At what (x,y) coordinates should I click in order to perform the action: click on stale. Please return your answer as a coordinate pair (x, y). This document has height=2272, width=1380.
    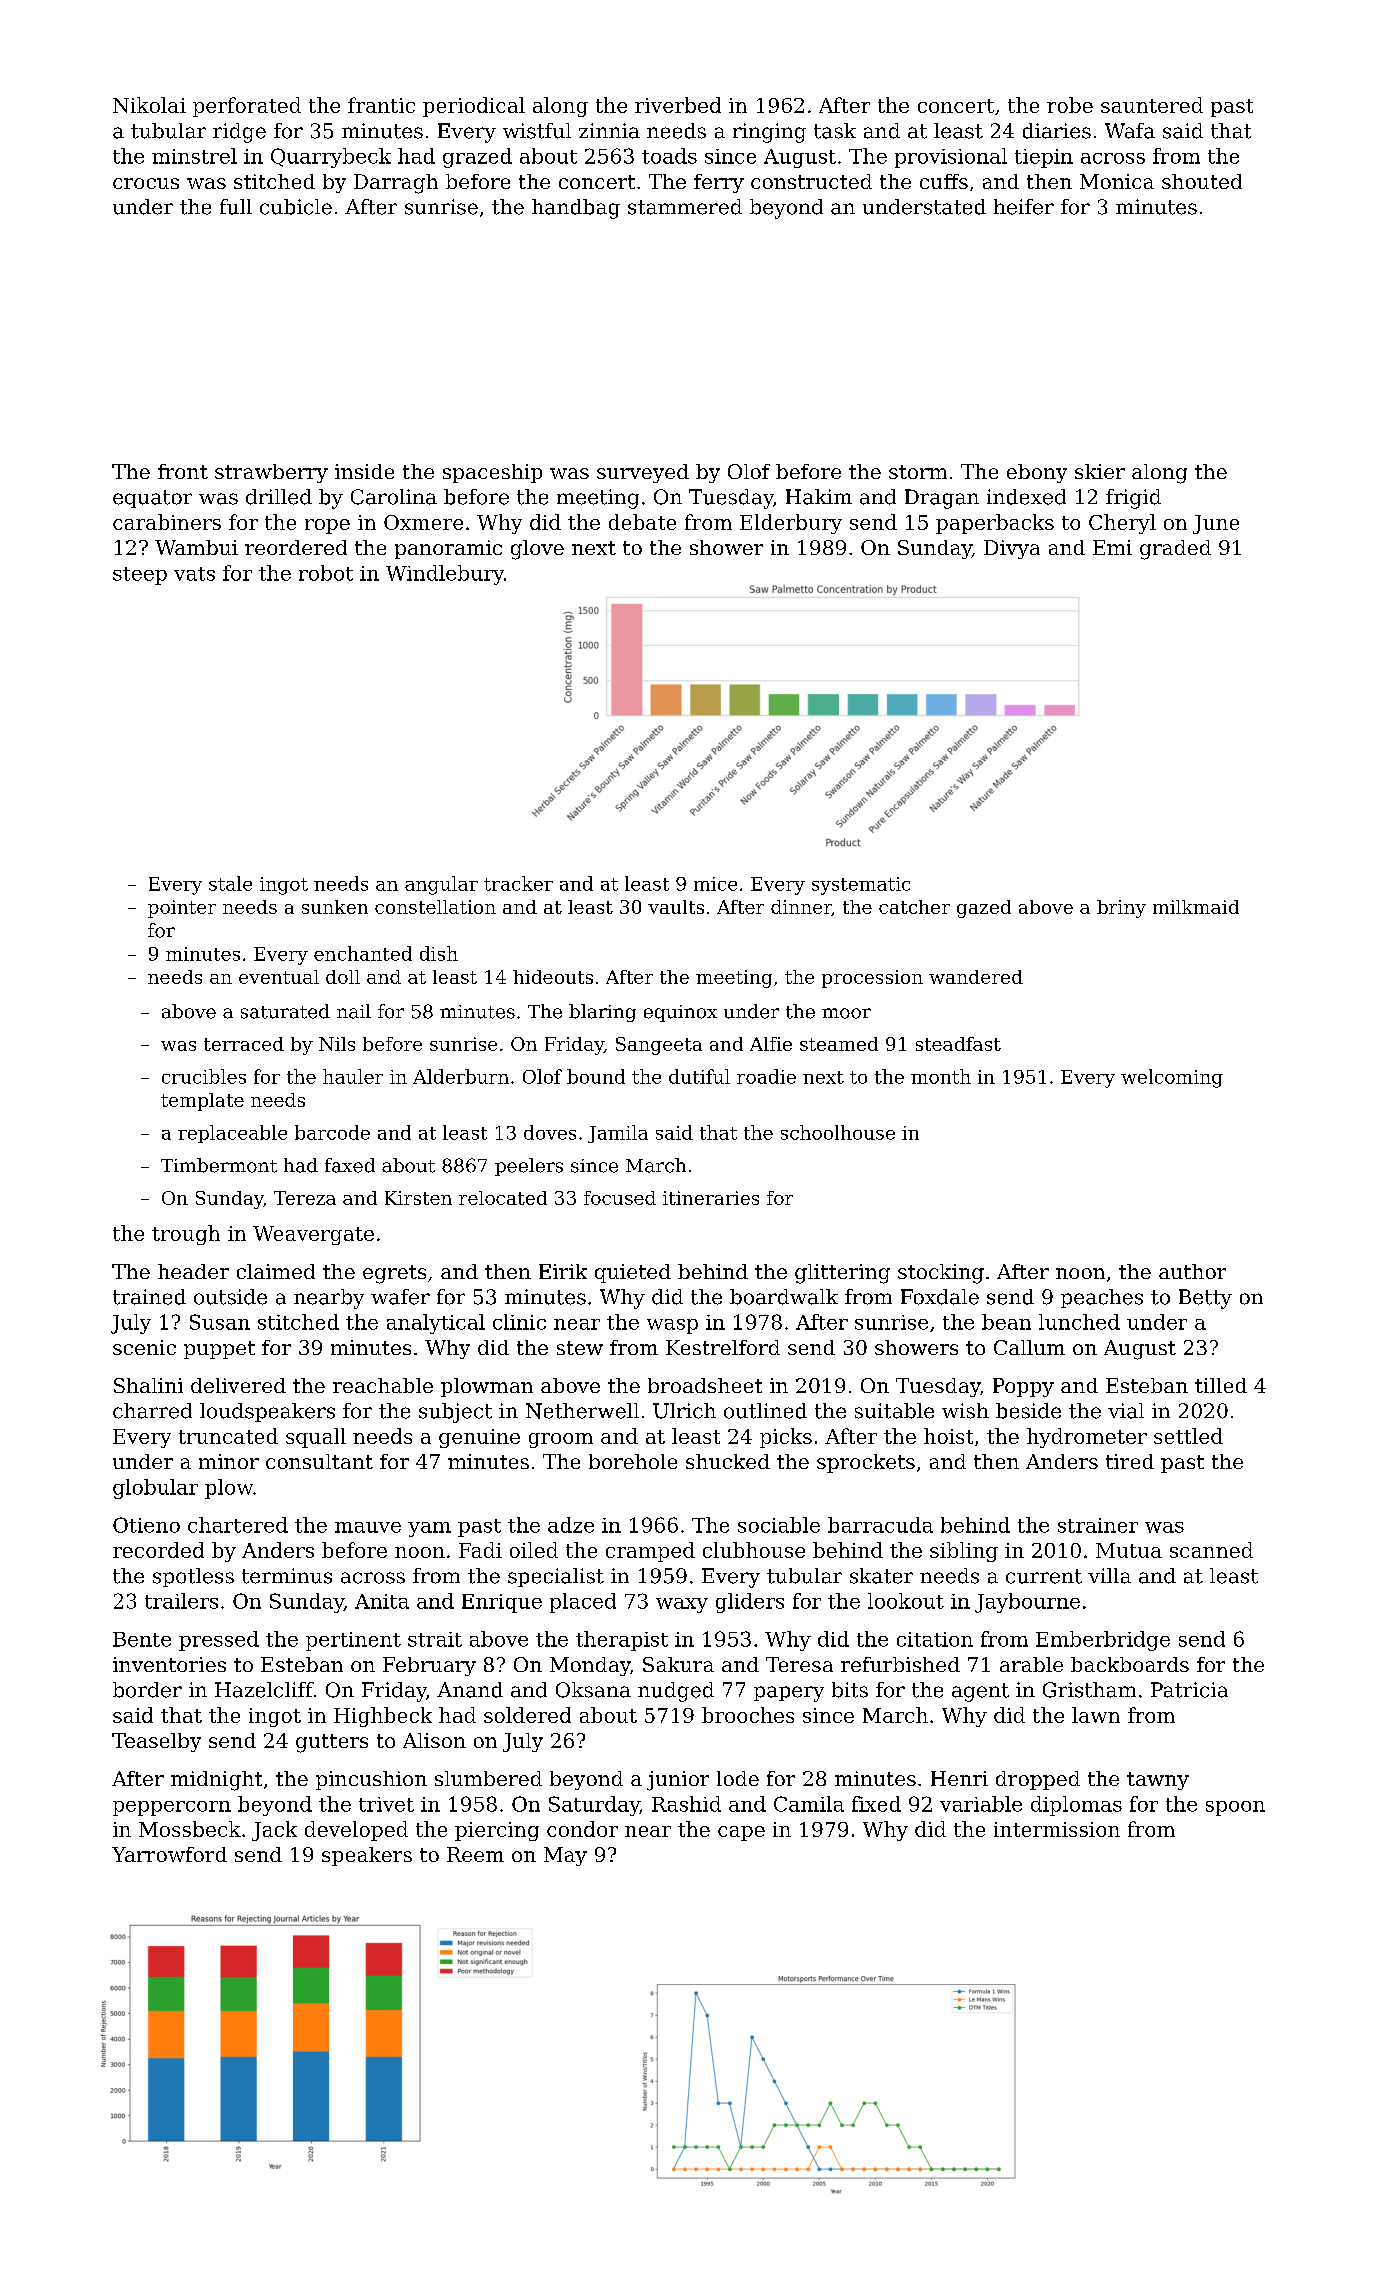
    Looking at the image, I should click on (230, 883).
